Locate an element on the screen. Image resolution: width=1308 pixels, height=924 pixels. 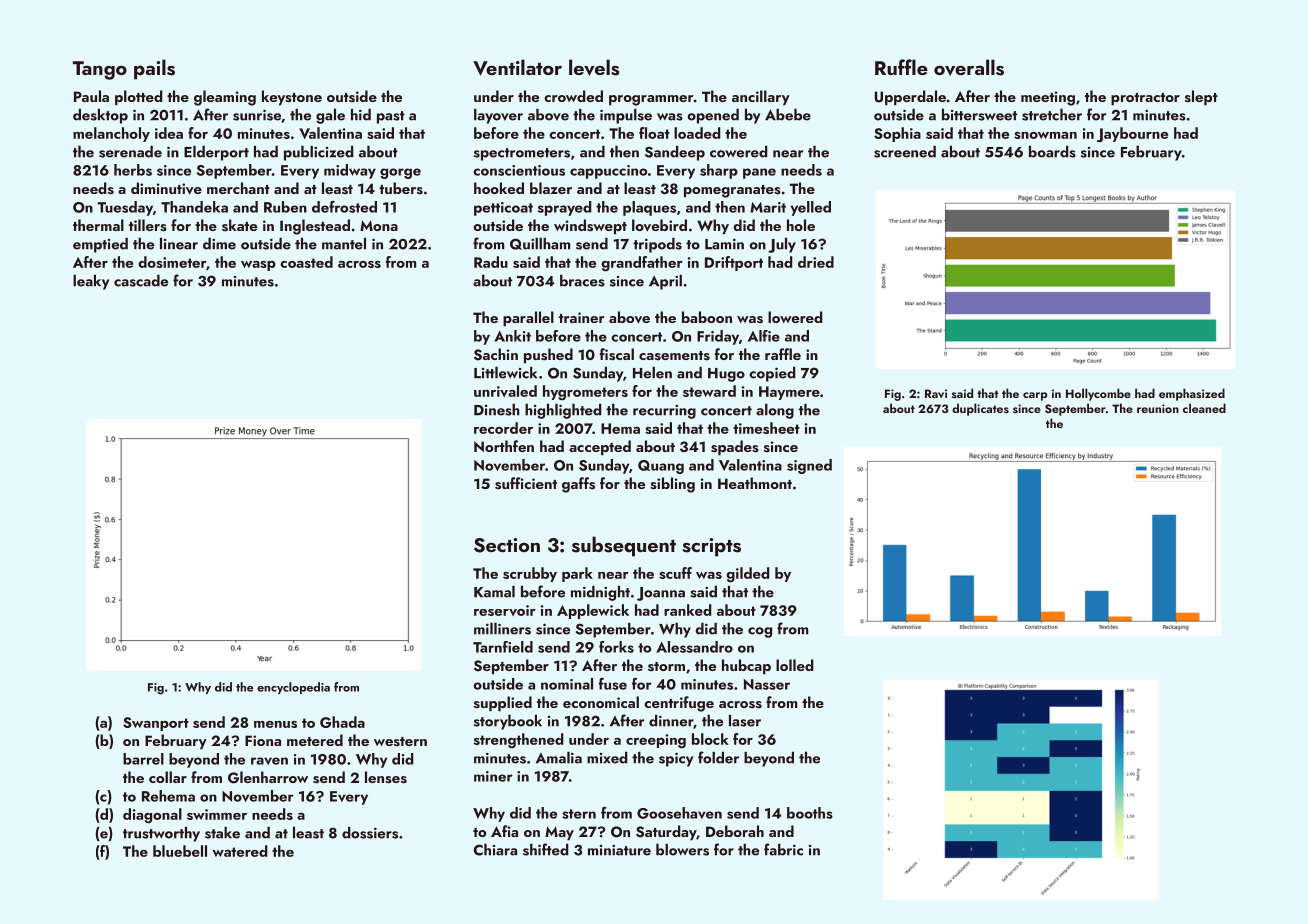
cleaned is located at coordinates (1204, 408).
